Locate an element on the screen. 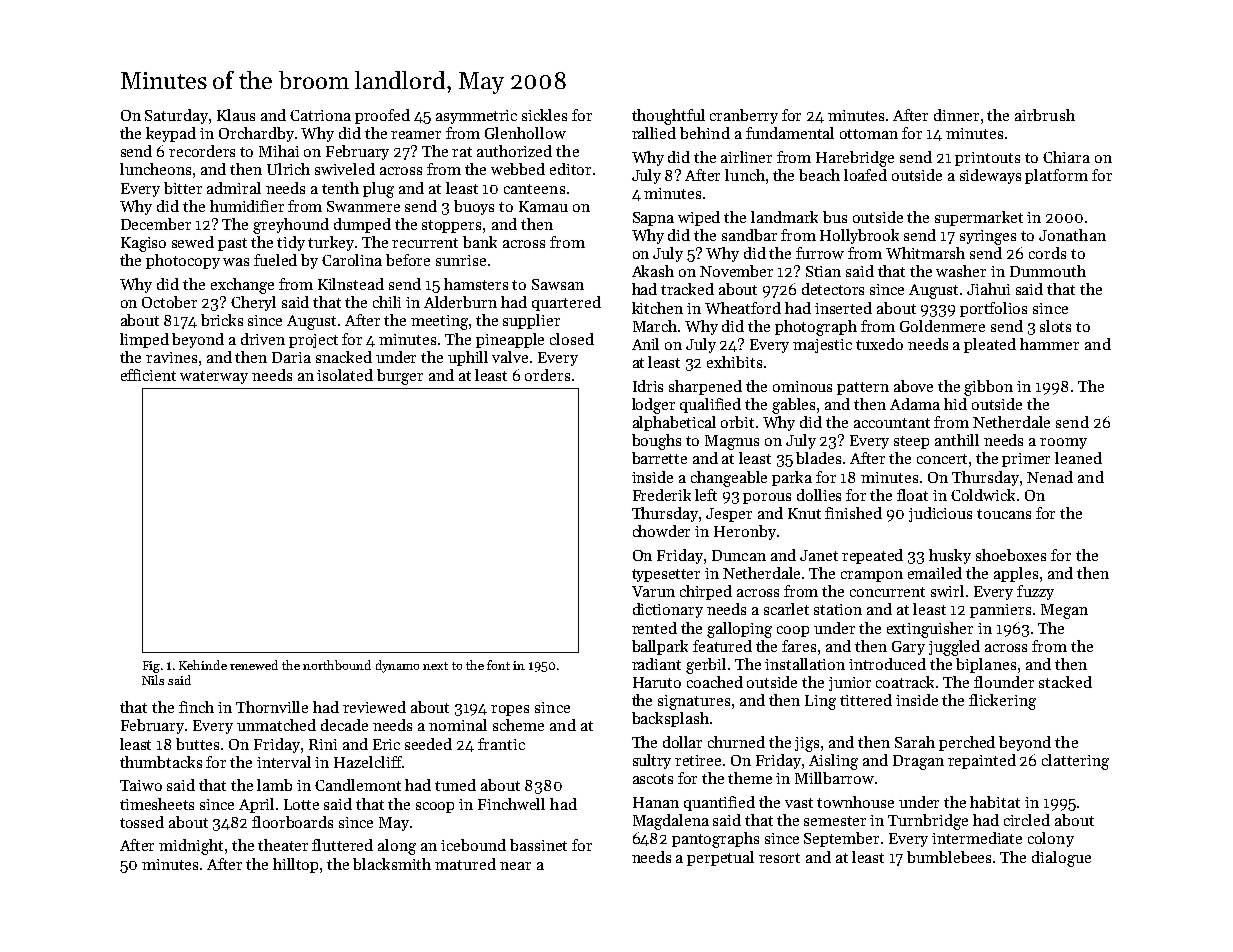 Image resolution: width=1233 pixels, height=952 pixels. sickles is located at coordinates (544, 115).
